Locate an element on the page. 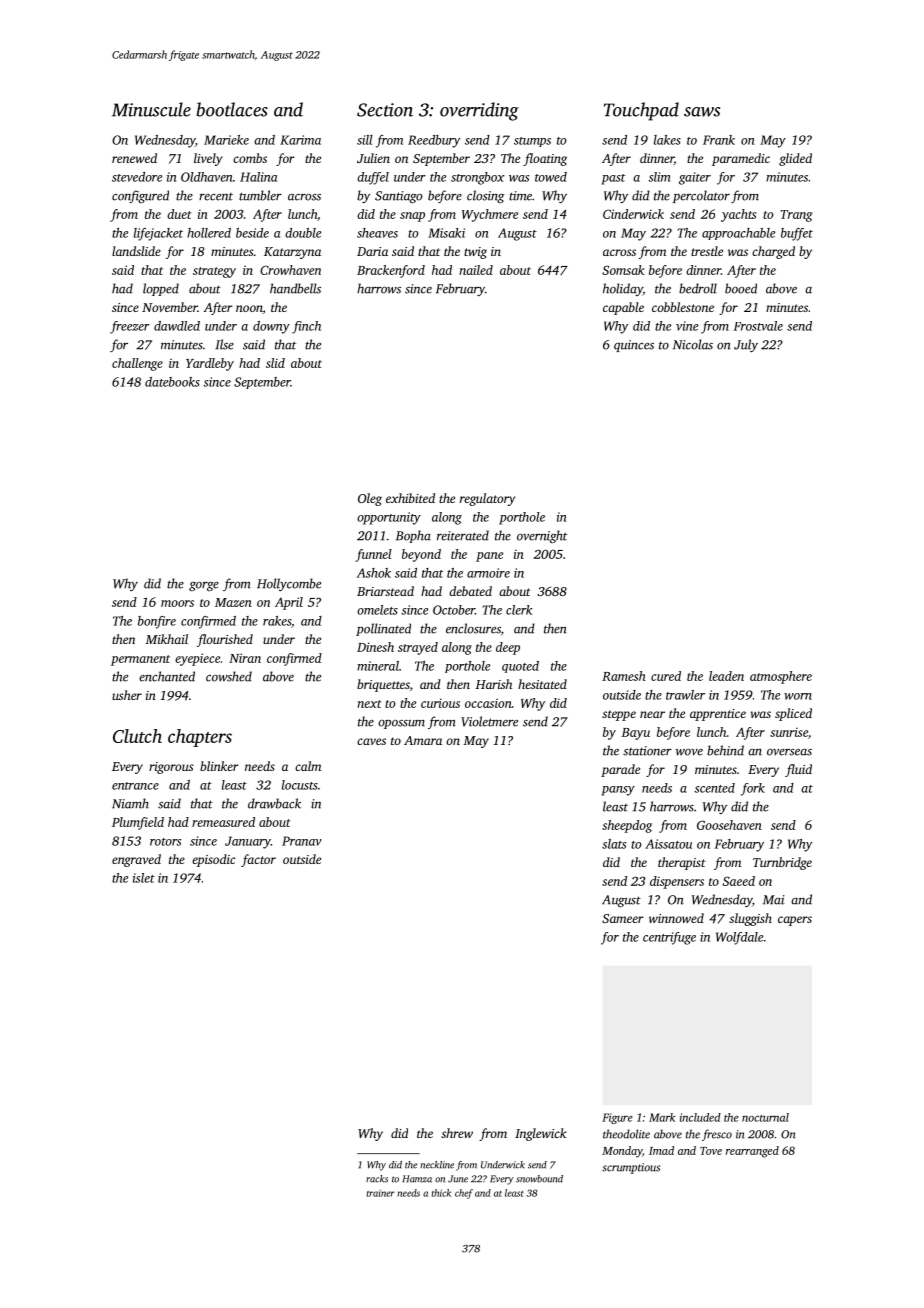 The width and height of the image is (924, 1308). trainer is located at coordinates (380, 1193).
